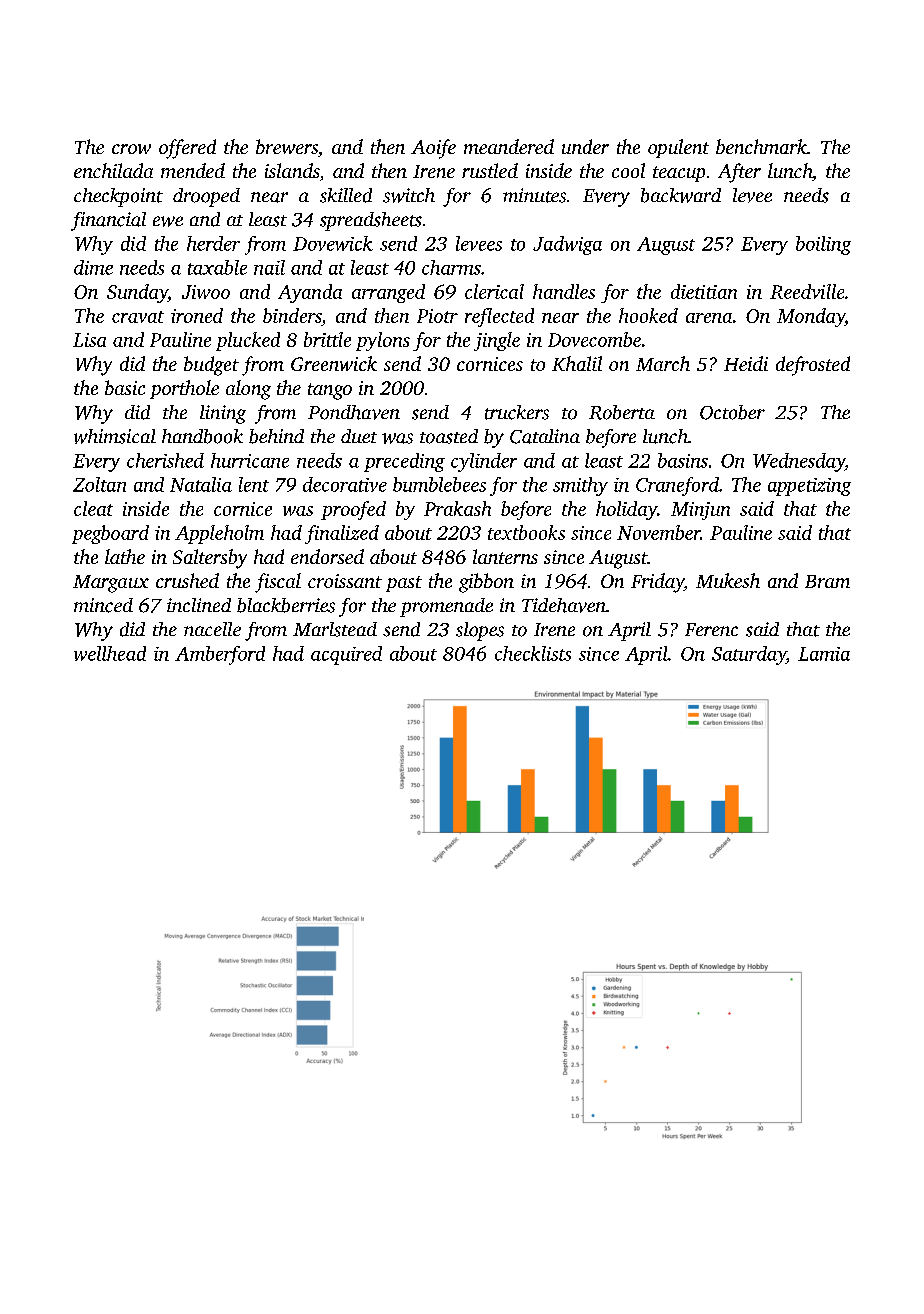 The width and height of the screenshot is (924, 1314). What do you see at coordinates (564, 291) in the screenshot?
I see `handles` at bounding box center [564, 291].
